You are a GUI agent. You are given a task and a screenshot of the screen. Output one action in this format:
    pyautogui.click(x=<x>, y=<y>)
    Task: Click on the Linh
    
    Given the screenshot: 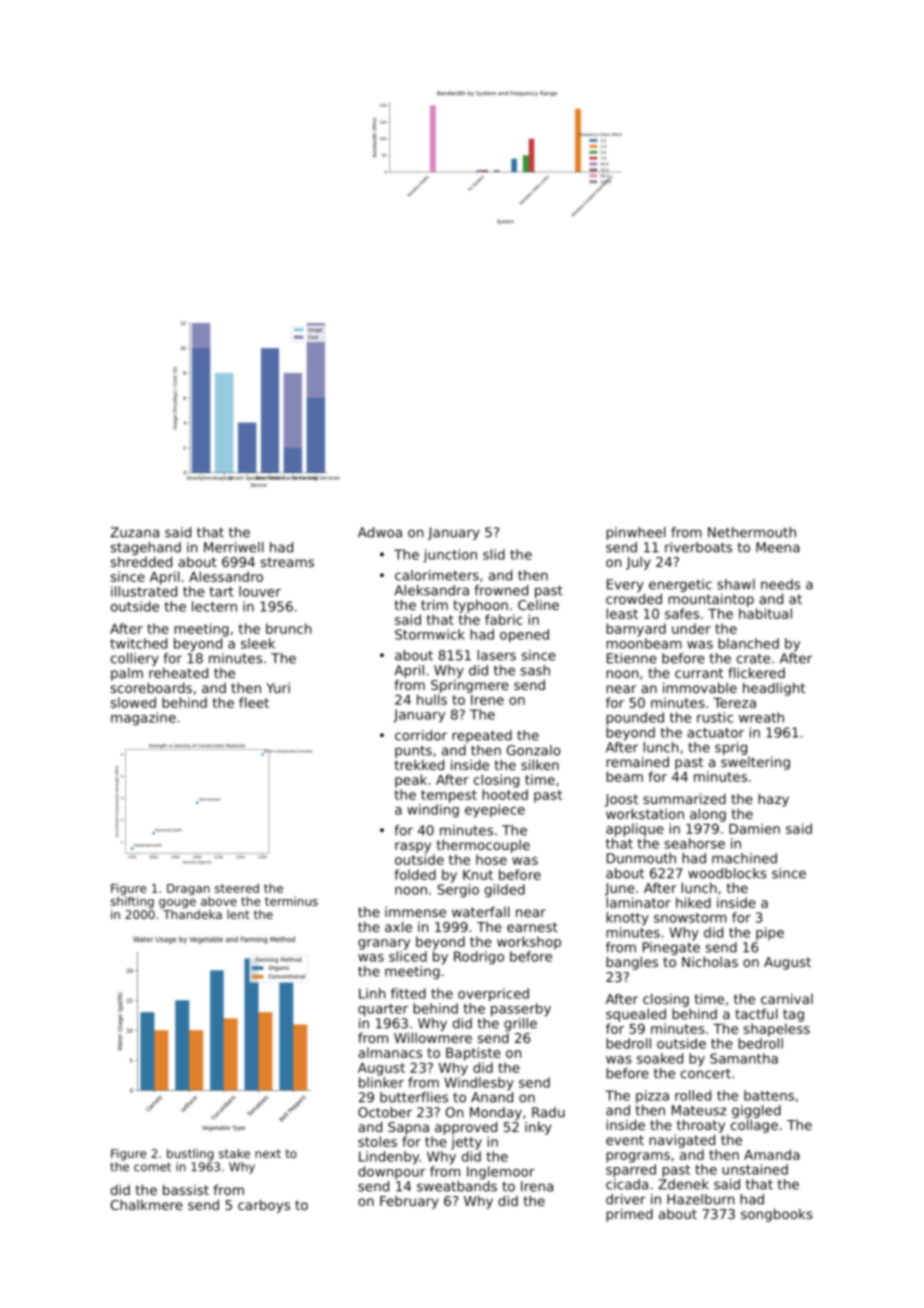 What is the action you would take?
    pyautogui.click(x=372, y=993)
